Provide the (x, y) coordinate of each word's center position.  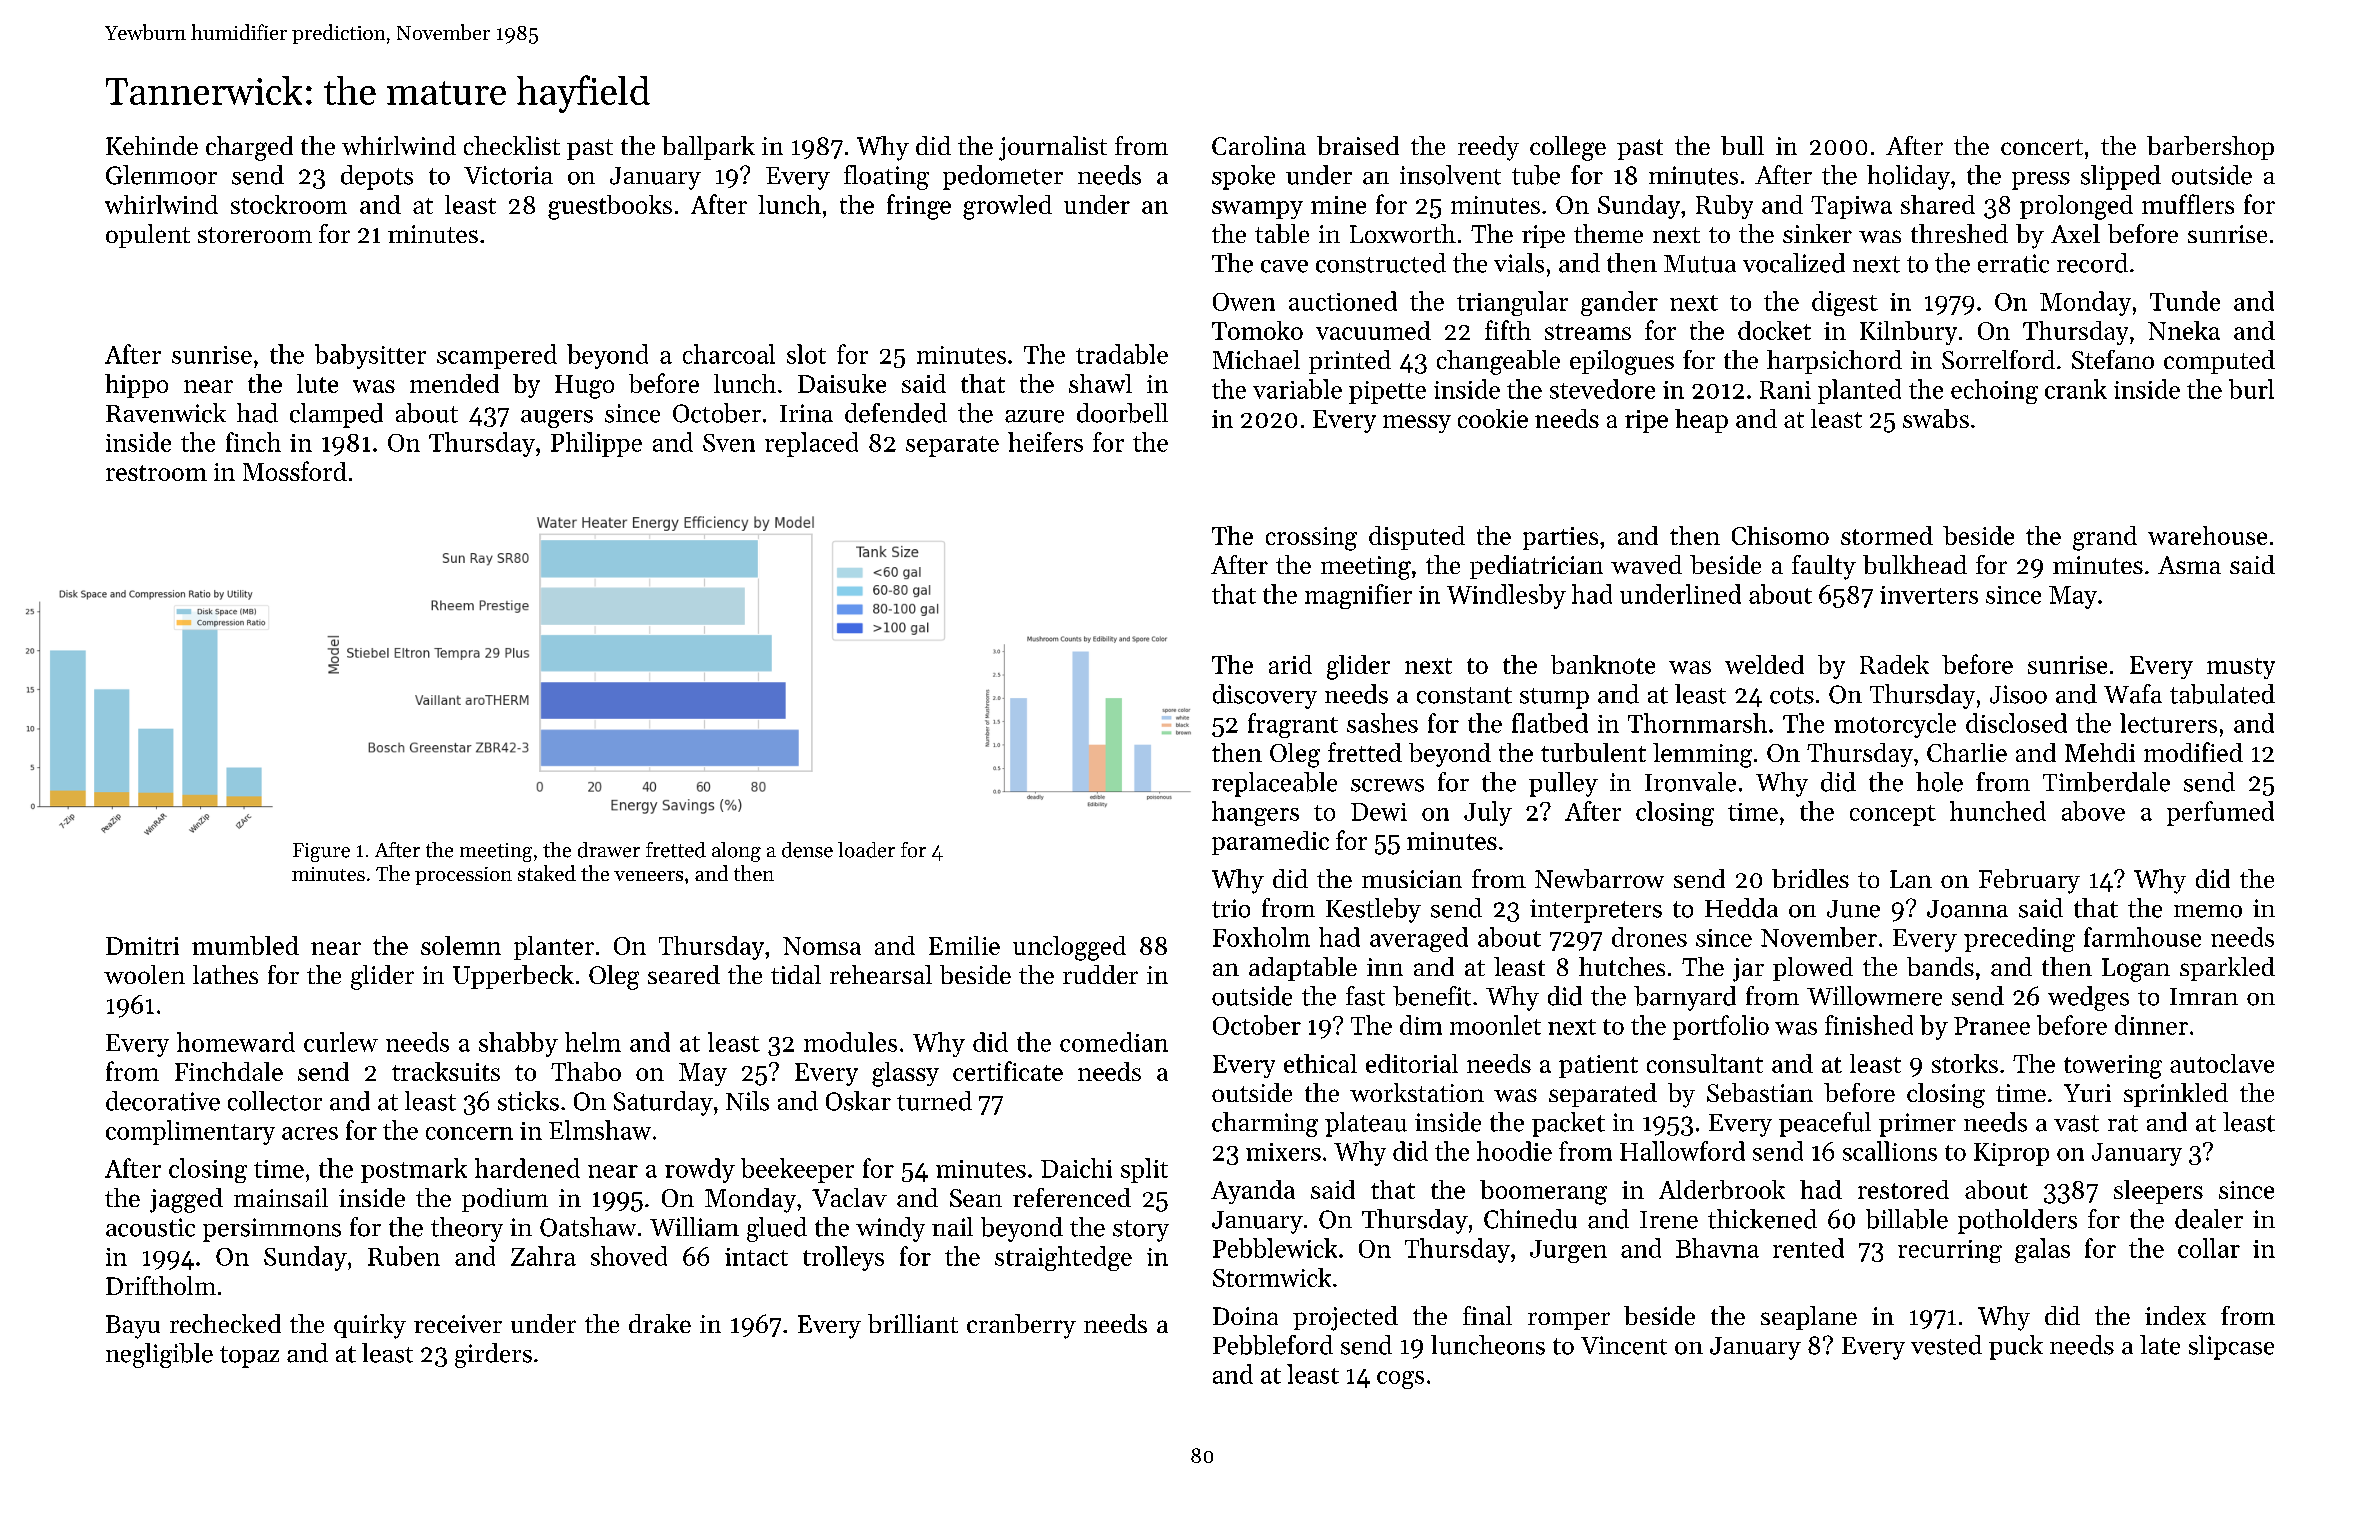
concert (2042, 147)
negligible (159, 1355)
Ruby (1724, 207)
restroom (156, 473)
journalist (1053, 148)
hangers (1255, 813)
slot (806, 354)
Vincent (1624, 1345)
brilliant (913, 1323)
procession (463, 876)
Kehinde (152, 145)
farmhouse (2142, 937)
